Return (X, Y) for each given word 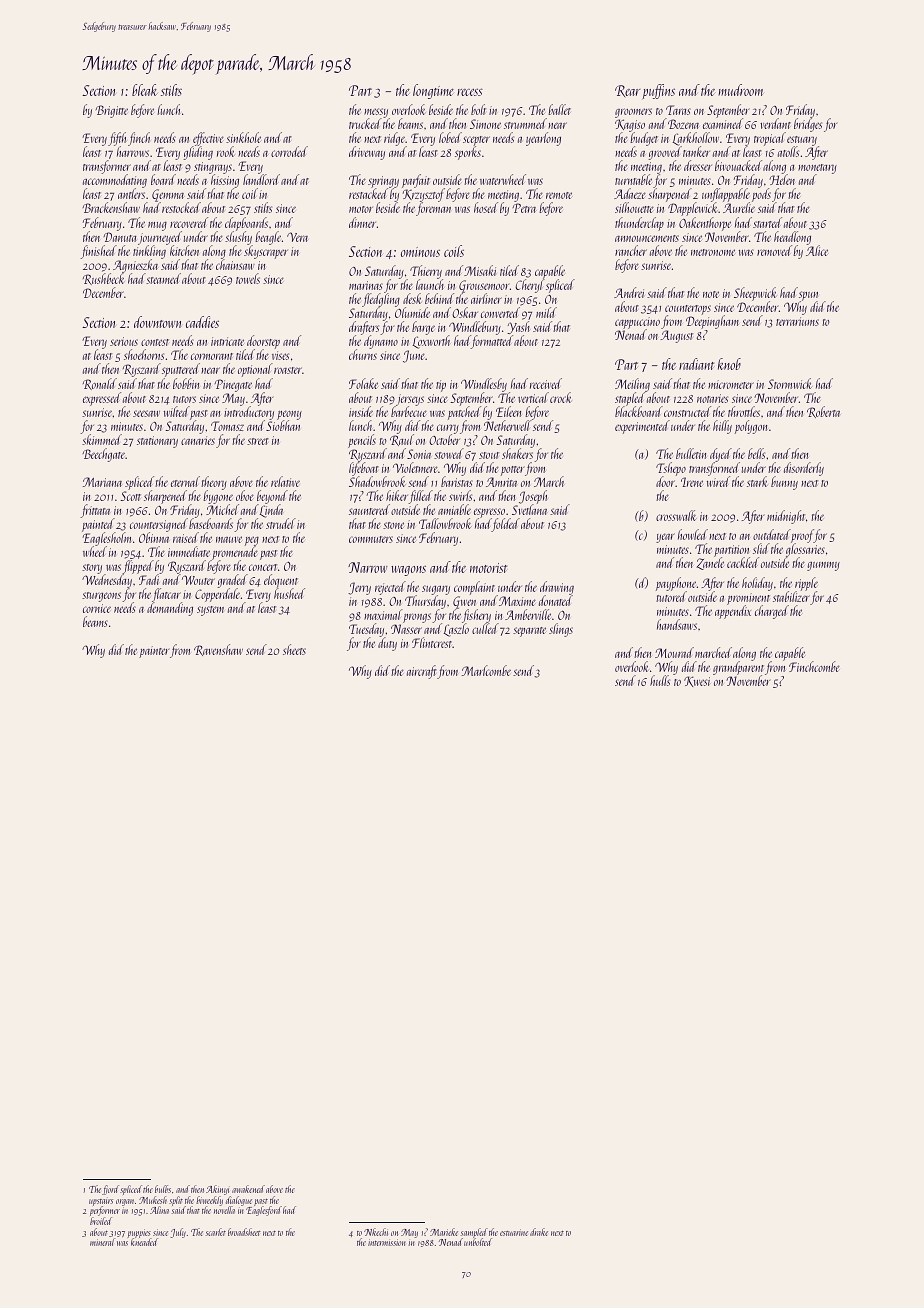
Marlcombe (486, 670)
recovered (189, 222)
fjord (110, 1190)
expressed (102, 399)
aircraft (422, 672)
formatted (491, 342)
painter (154, 652)
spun (808, 296)
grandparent (738, 669)
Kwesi (697, 681)
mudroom (741, 90)
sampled (474, 1233)
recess (470, 92)
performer (105, 1212)
